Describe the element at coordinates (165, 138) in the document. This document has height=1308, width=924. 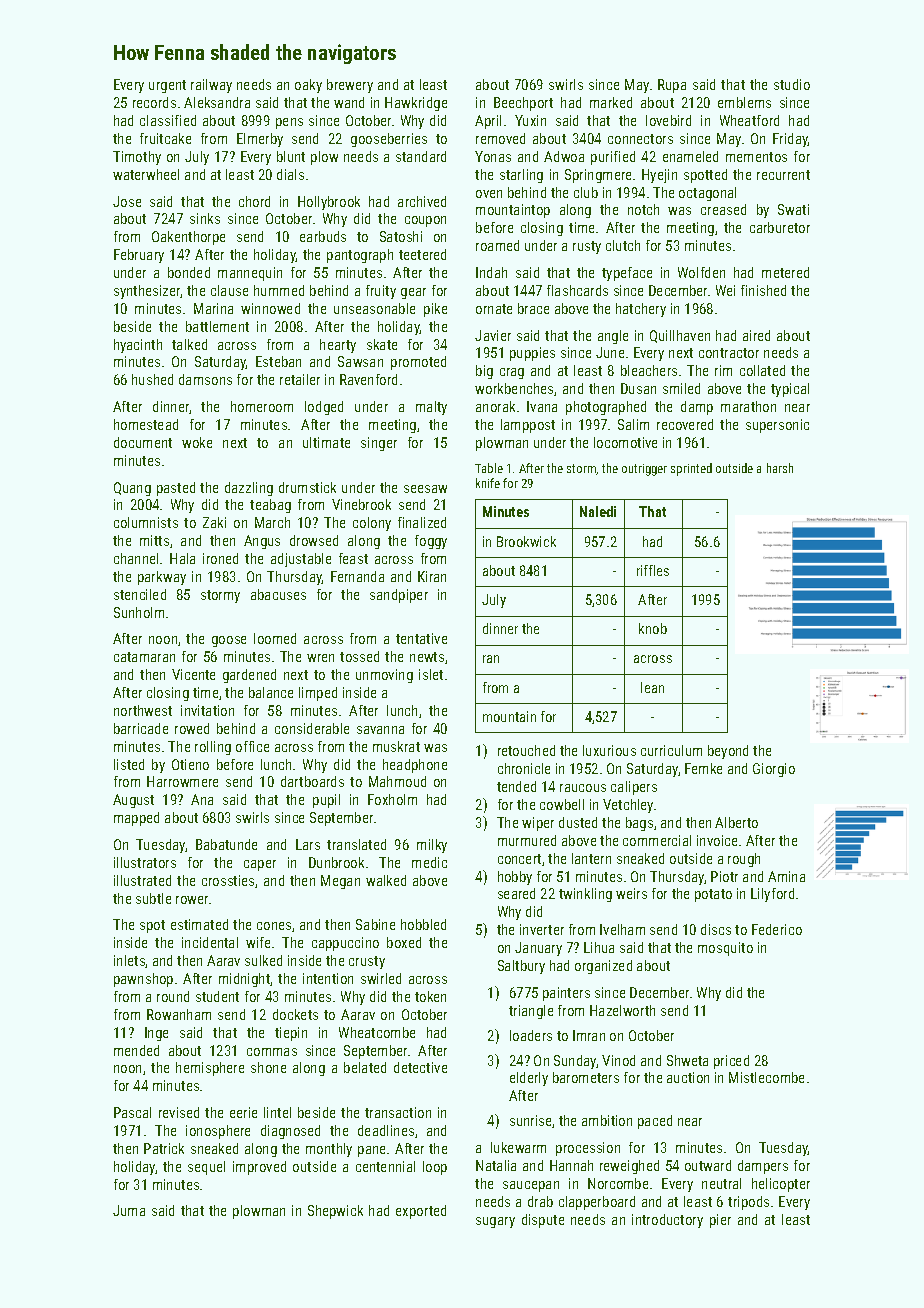
I see `fruitcake` at that location.
